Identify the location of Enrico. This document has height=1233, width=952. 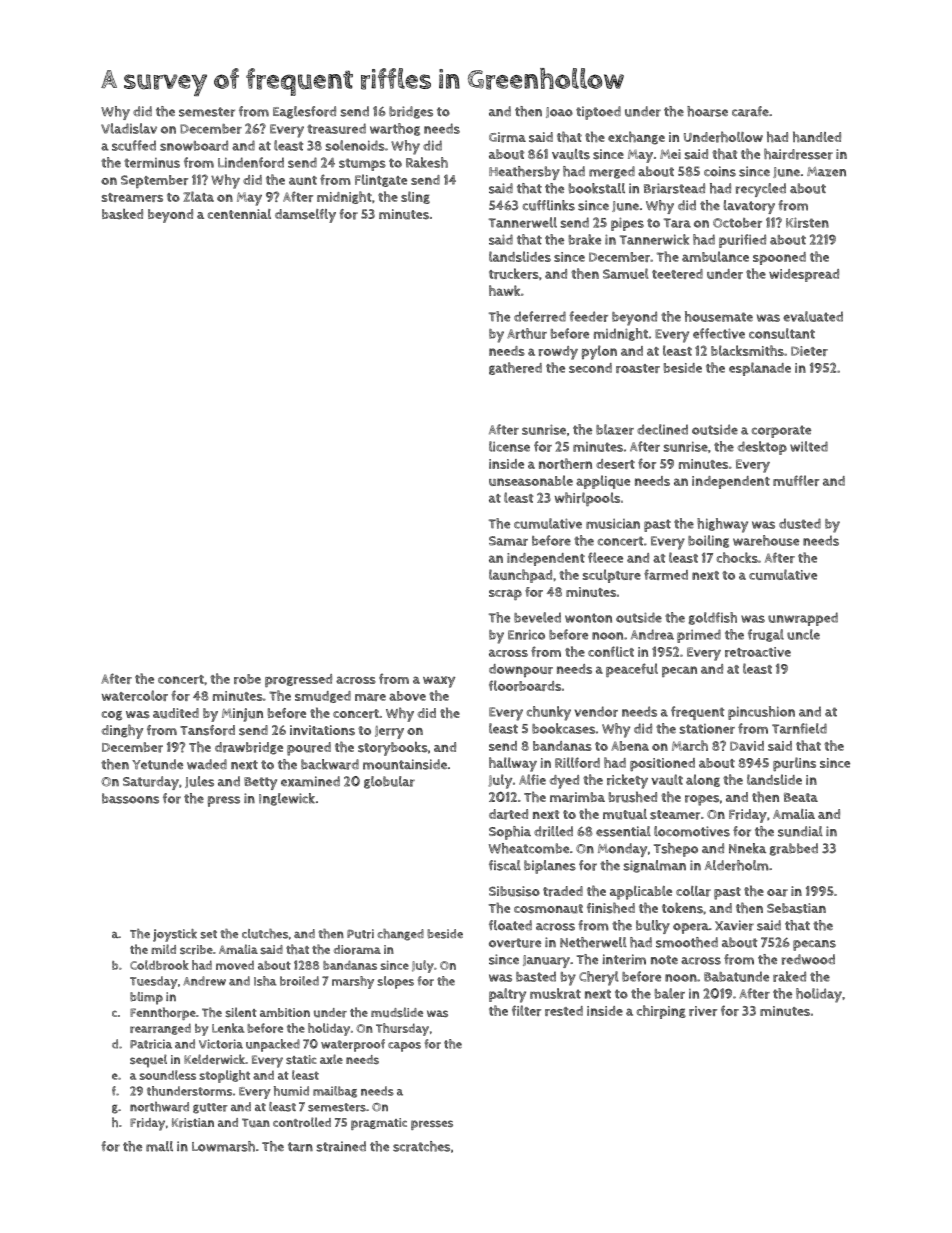
(526, 634).
